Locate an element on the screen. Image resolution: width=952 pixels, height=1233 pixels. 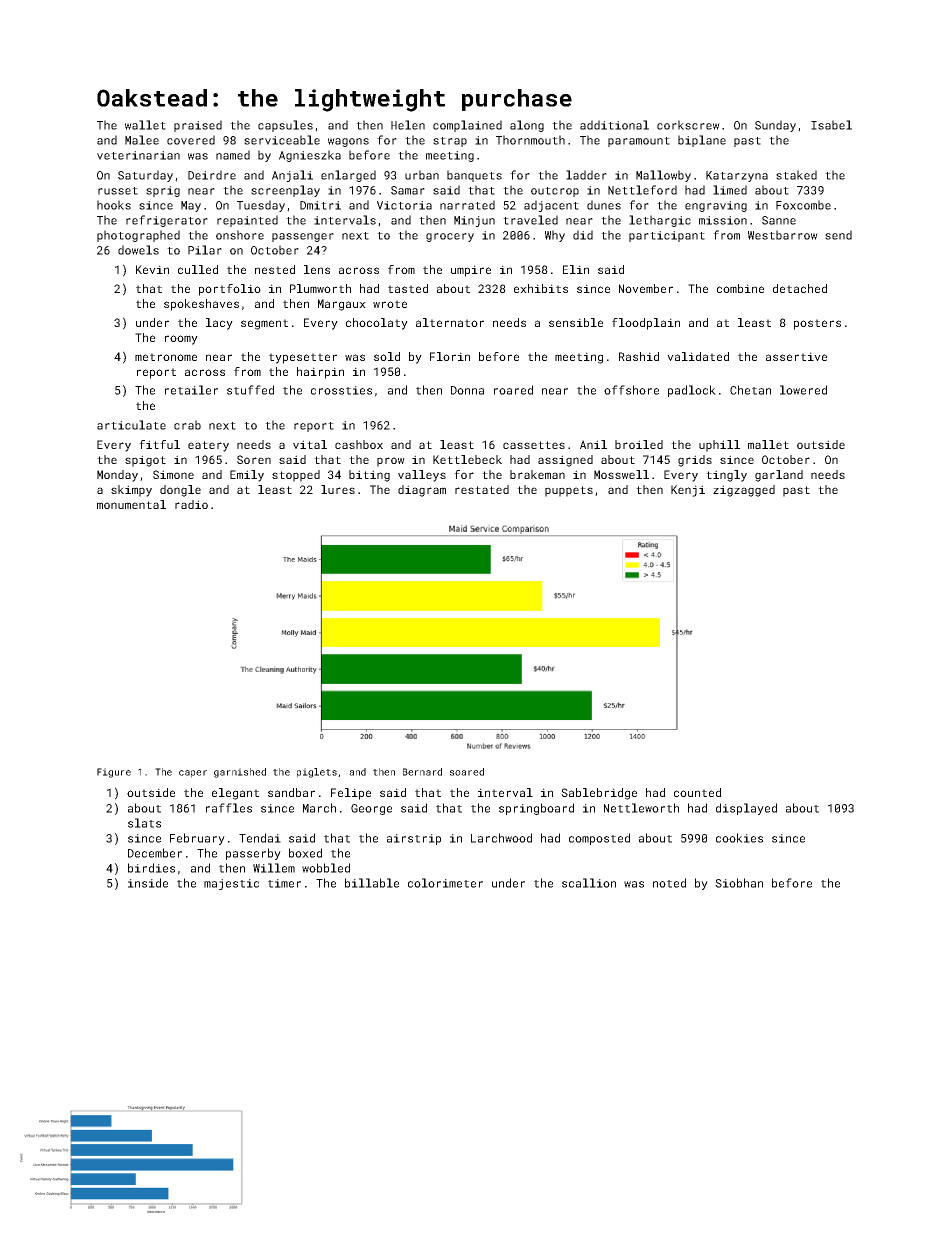
segment is located at coordinates (264, 324).
